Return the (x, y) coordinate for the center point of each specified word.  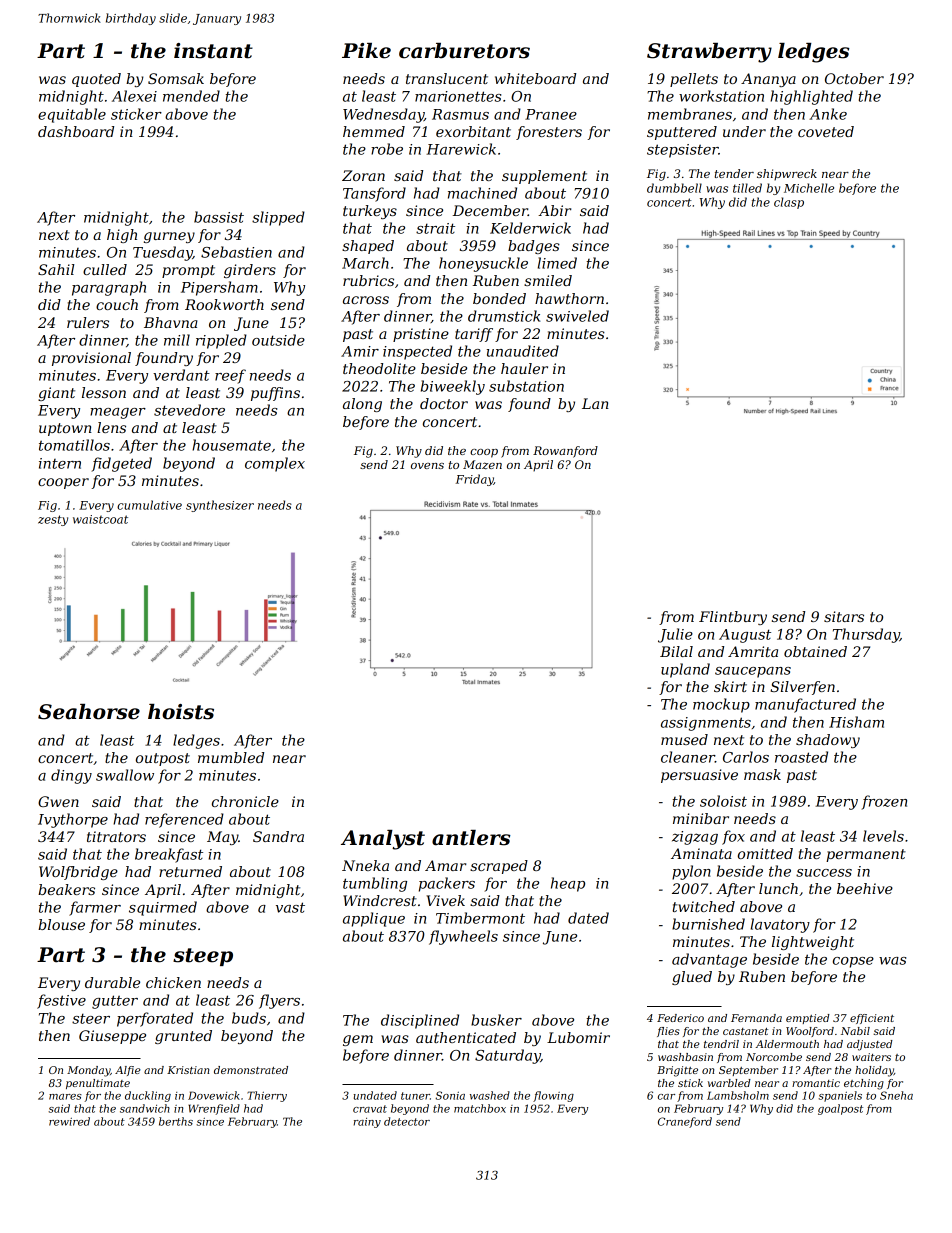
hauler (524, 368)
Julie (675, 635)
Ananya (768, 80)
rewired (69, 1121)
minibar (701, 818)
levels (883, 836)
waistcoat (100, 519)
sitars (844, 616)
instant (213, 51)
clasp (789, 203)
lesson (104, 392)
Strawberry (709, 53)
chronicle (245, 801)
